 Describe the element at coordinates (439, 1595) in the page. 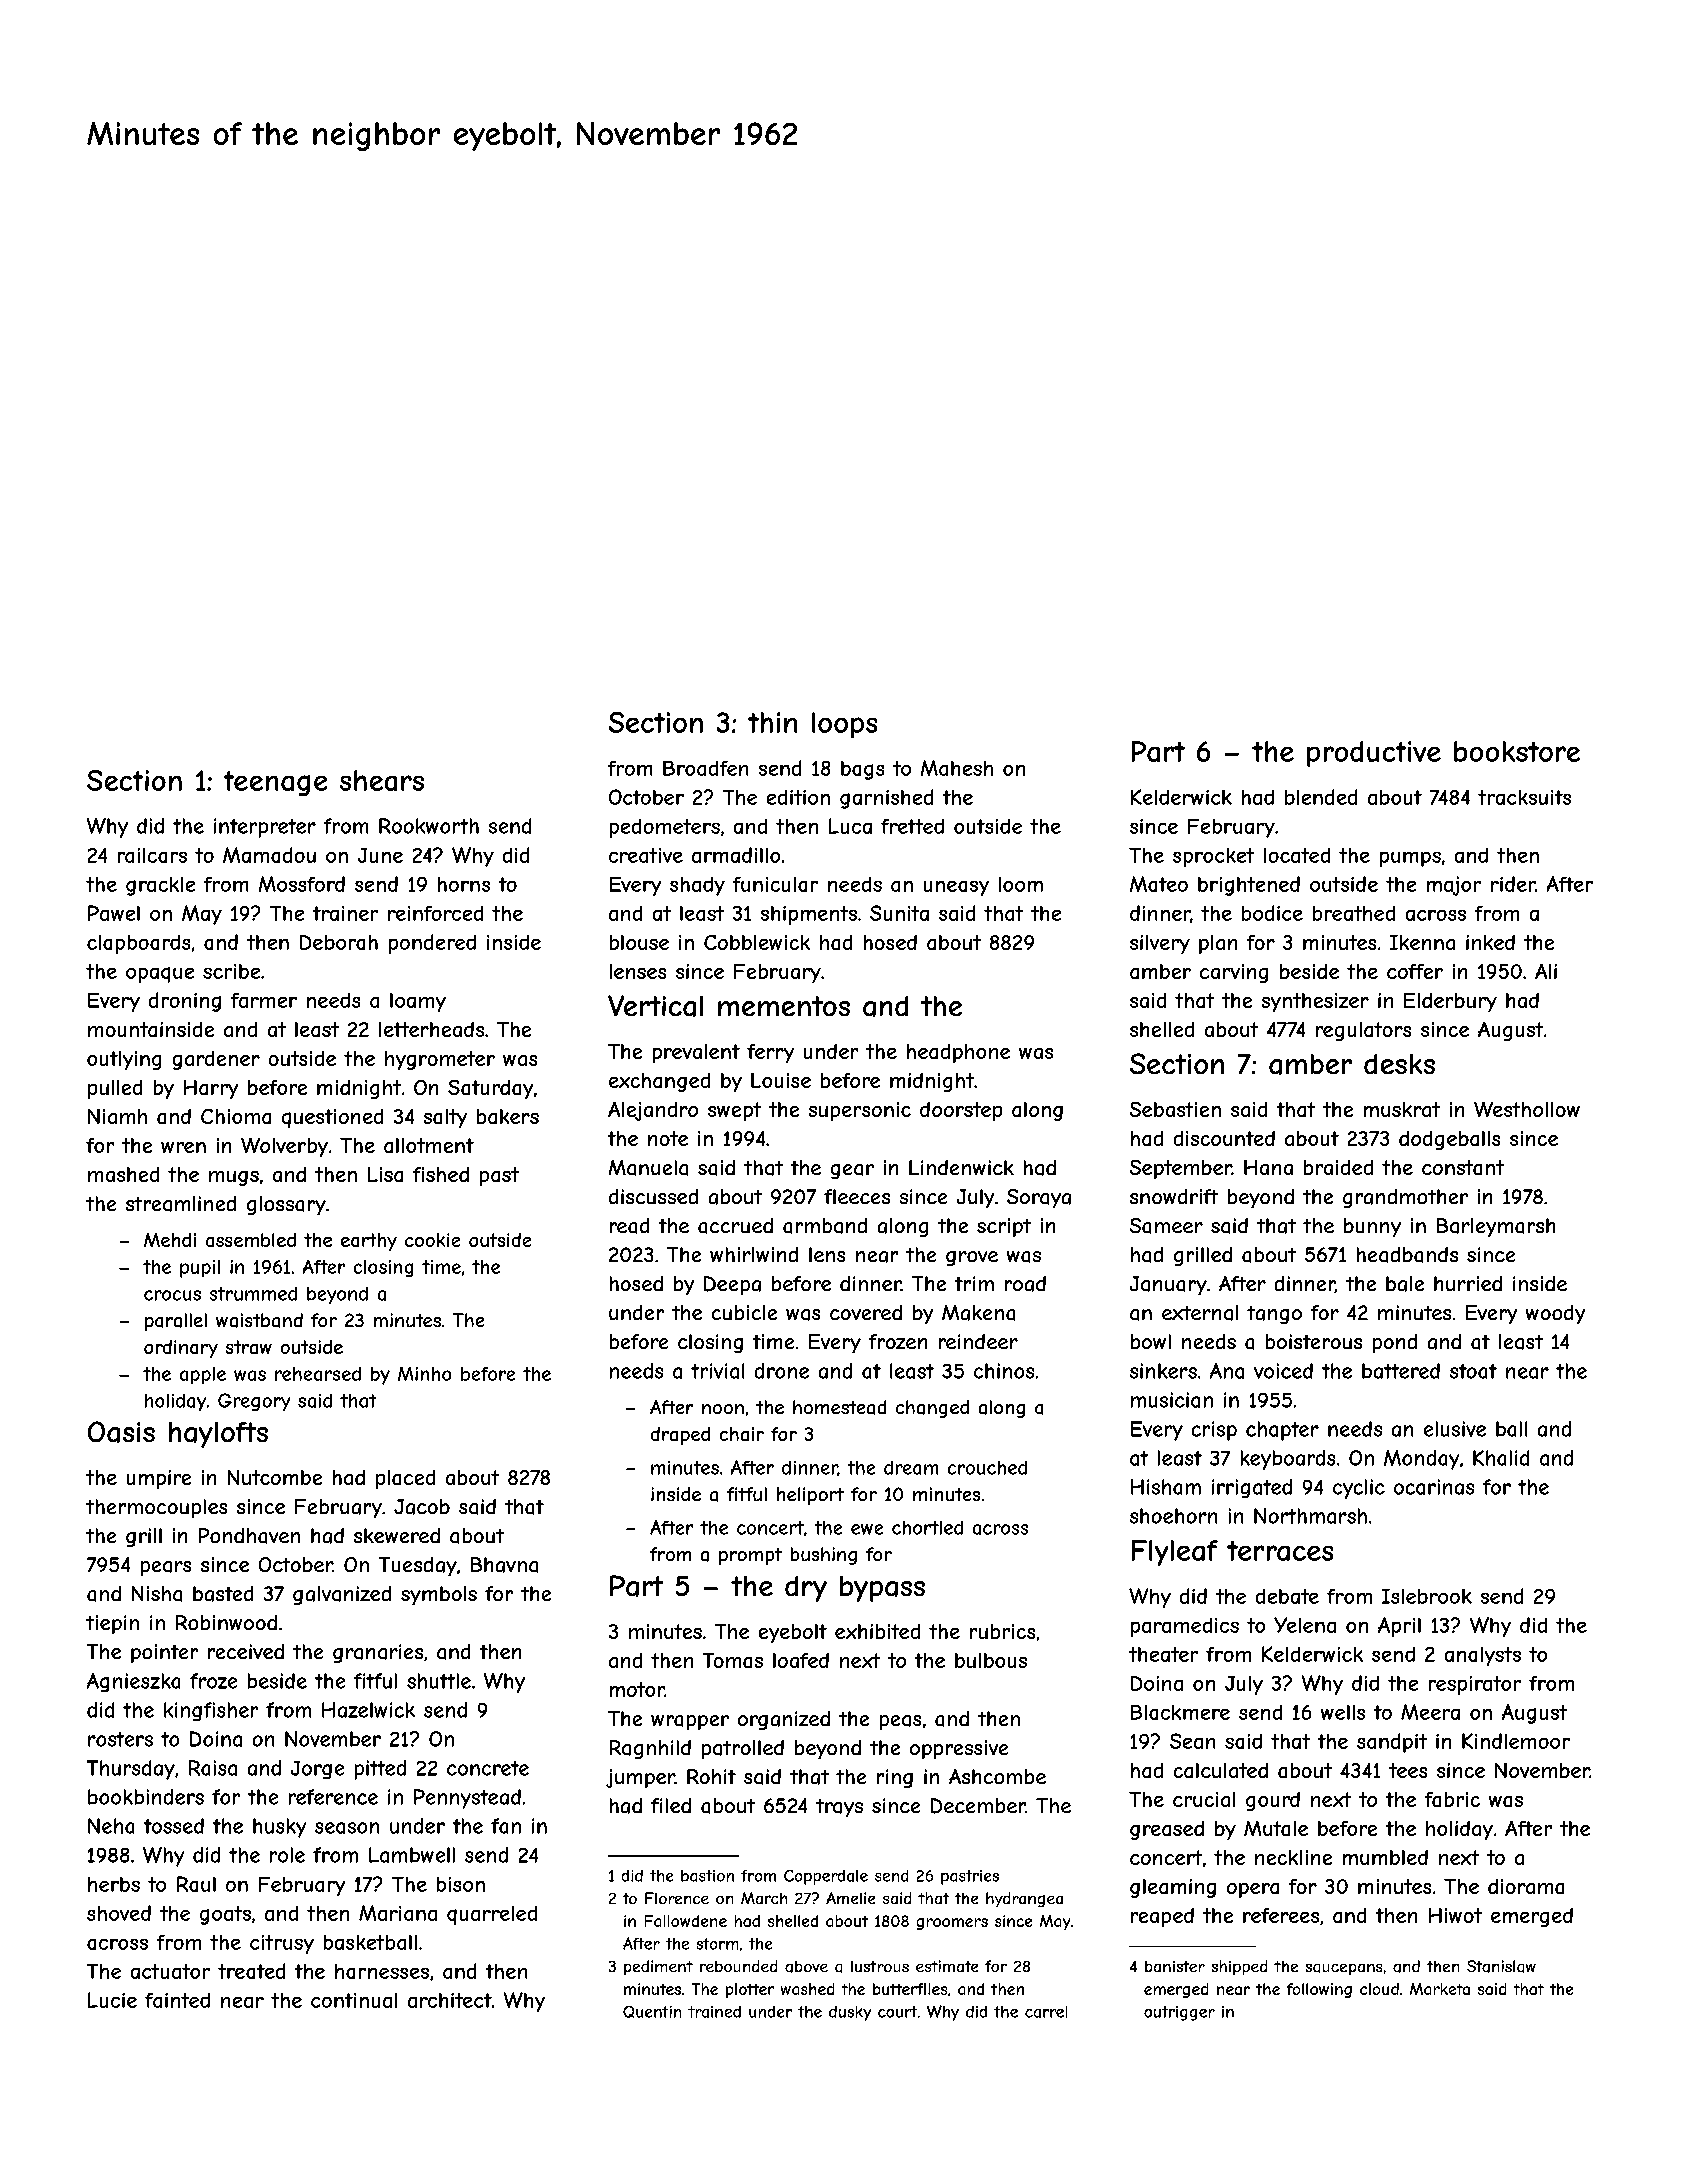

I see `symbols` at that location.
